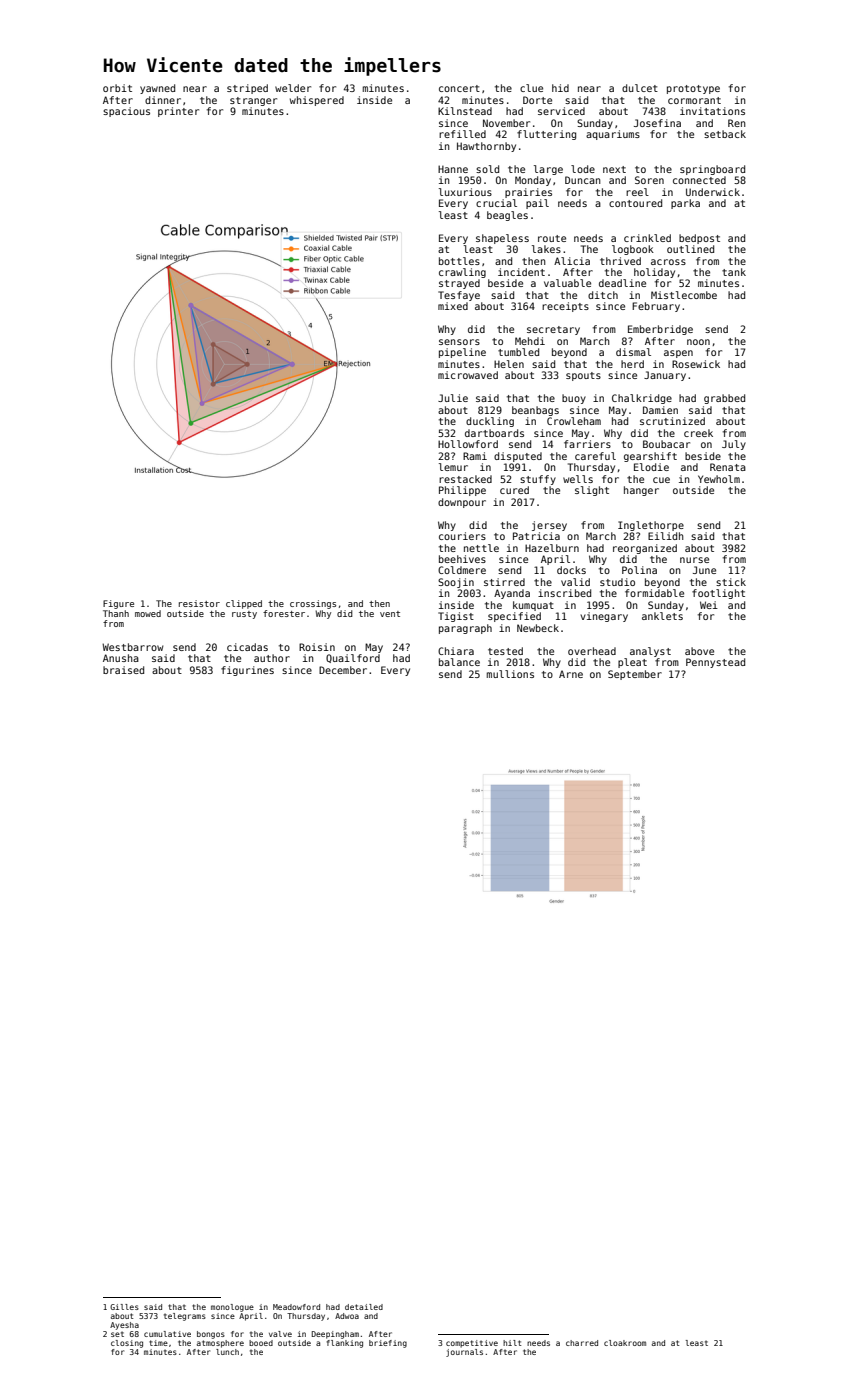 This screenshot has height=1400, width=849. What do you see at coordinates (510, 674) in the screenshot?
I see `mullions` at bounding box center [510, 674].
